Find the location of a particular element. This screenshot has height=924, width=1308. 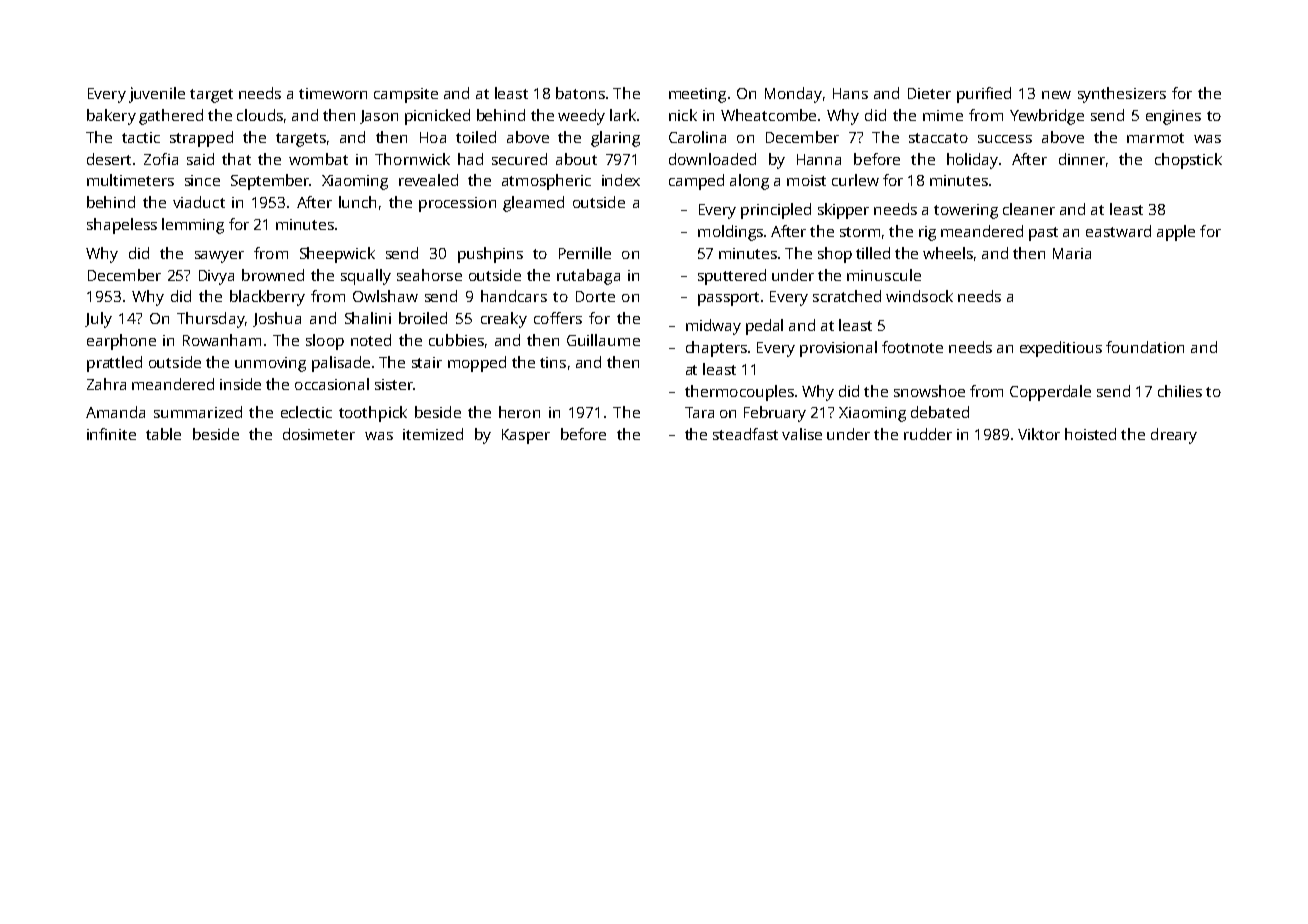

table is located at coordinates (163, 434).
